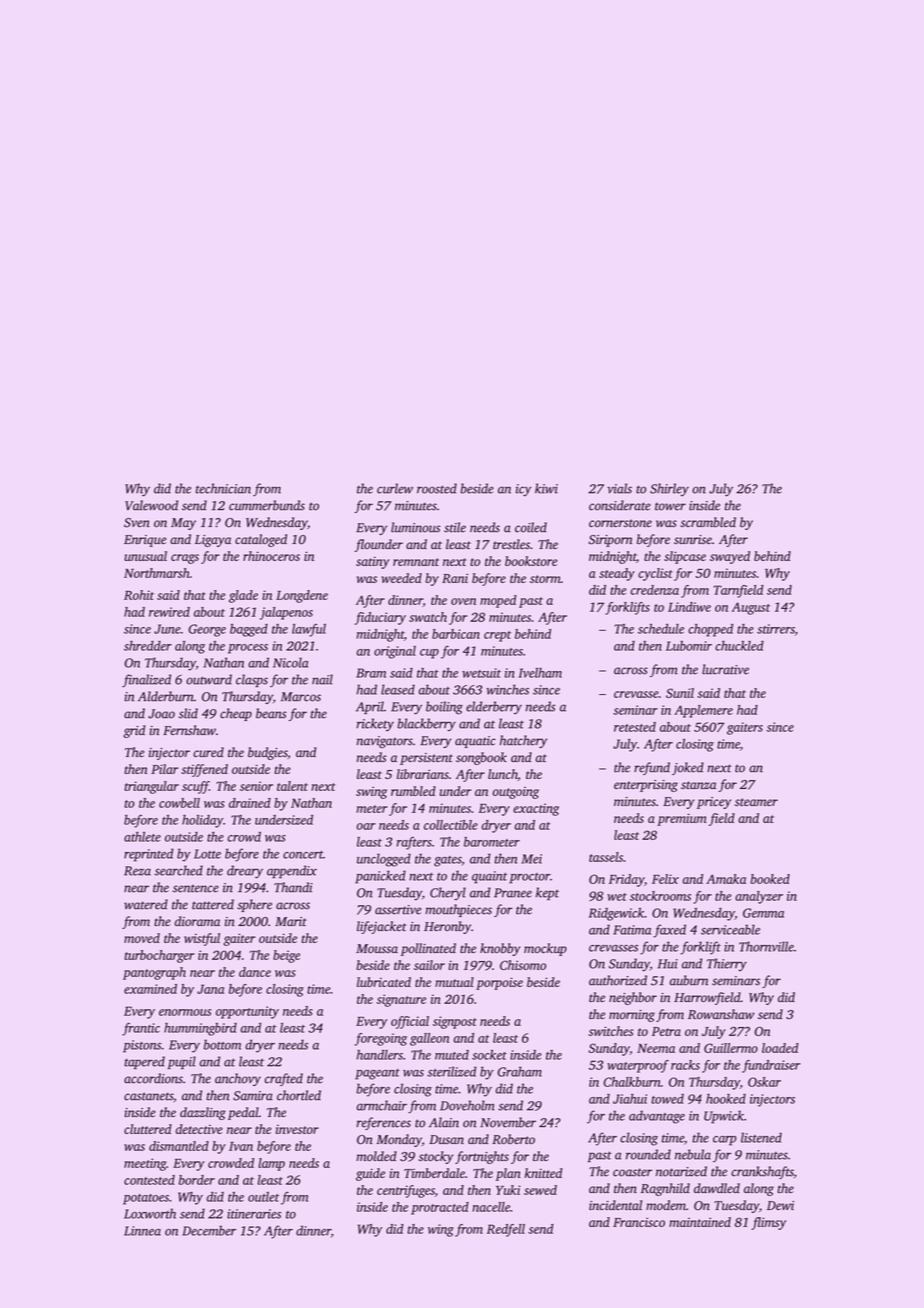 This document has width=924, height=1308. What do you see at coordinates (452, 1071) in the document?
I see `sterilized` at bounding box center [452, 1071].
